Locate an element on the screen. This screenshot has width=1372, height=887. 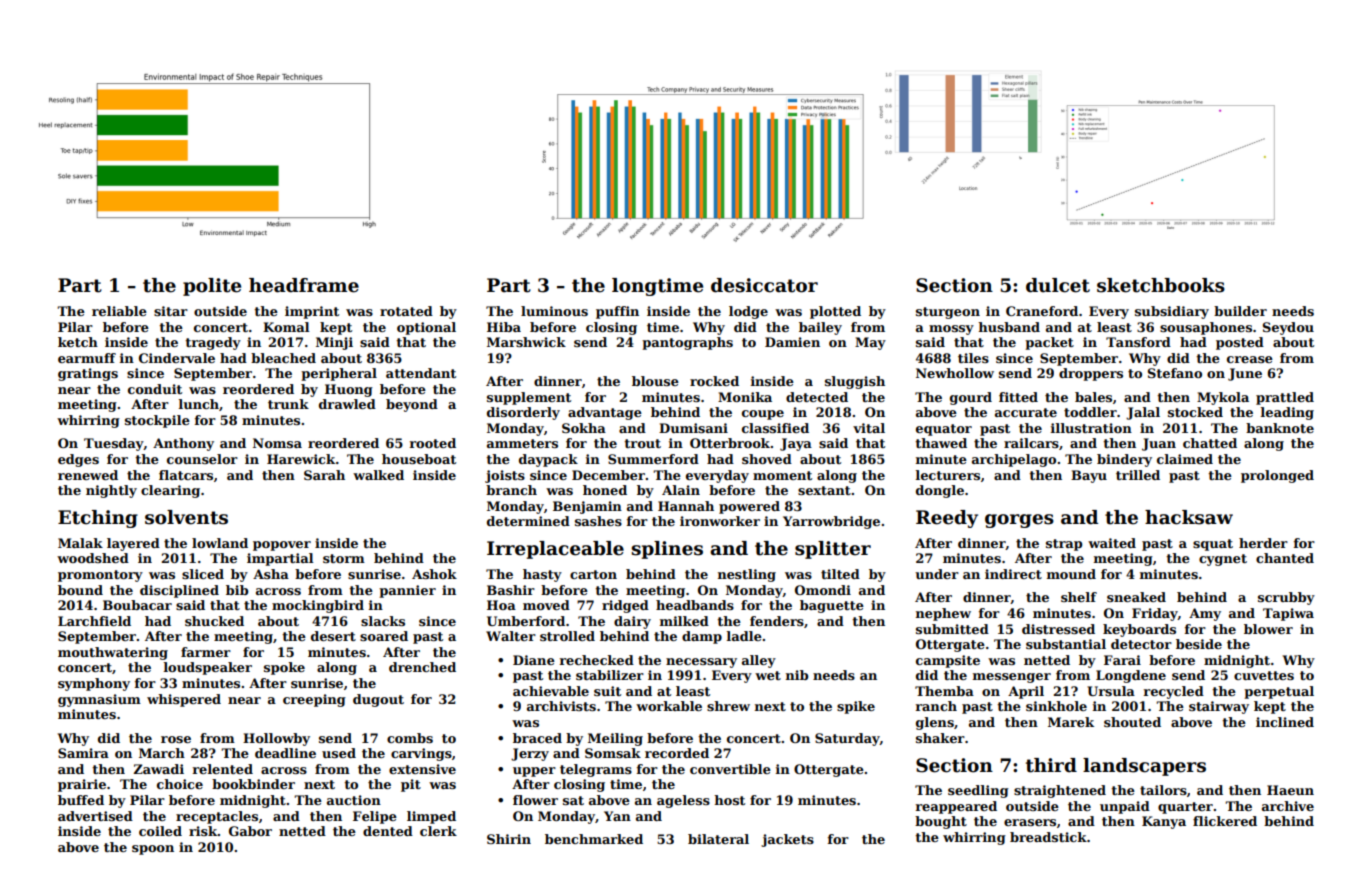
rose is located at coordinates (176, 739).
